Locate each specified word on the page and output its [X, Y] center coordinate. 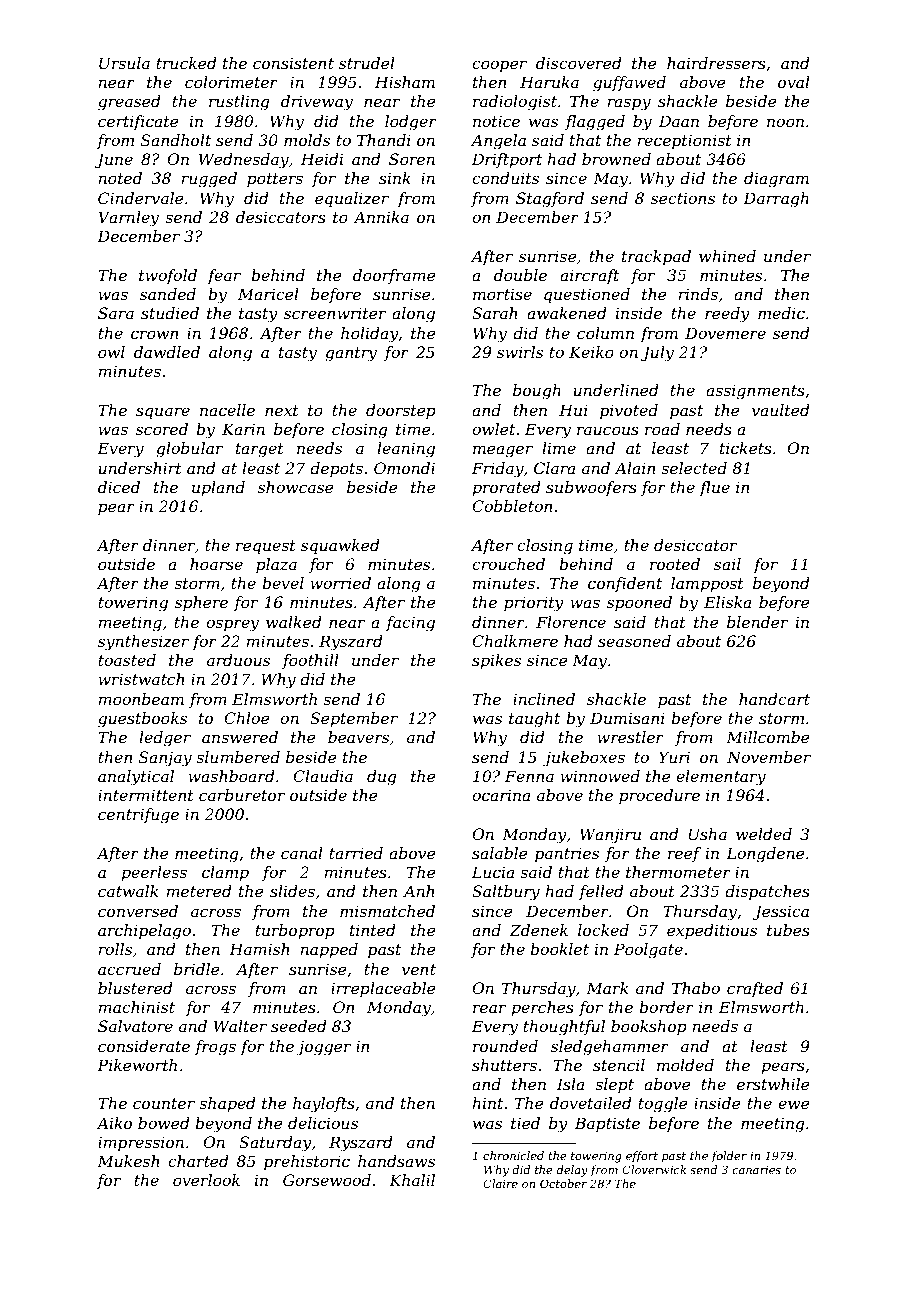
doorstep [401, 411]
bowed [164, 1123]
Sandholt [176, 140]
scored [162, 429]
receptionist [685, 142]
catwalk [128, 891]
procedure [659, 796]
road [662, 429]
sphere [201, 603]
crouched [508, 564]
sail [727, 564]
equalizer [352, 200]
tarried [356, 853]
